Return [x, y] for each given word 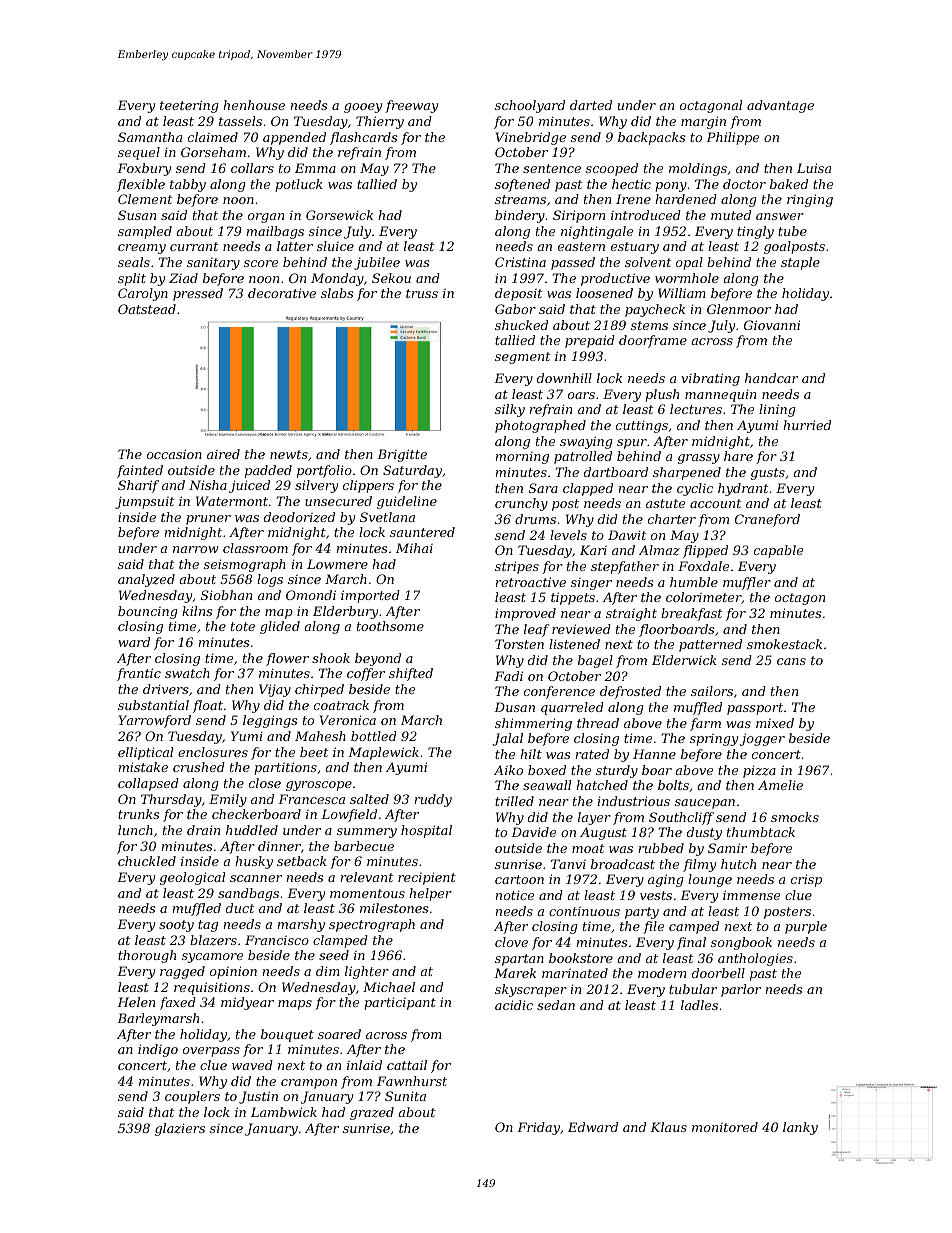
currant [194, 246]
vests [656, 895]
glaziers [180, 1129]
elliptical [145, 753]
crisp [806, 880]
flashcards [363, 138]
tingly [755, 232]
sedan [556, 1005]
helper [430, 894]
